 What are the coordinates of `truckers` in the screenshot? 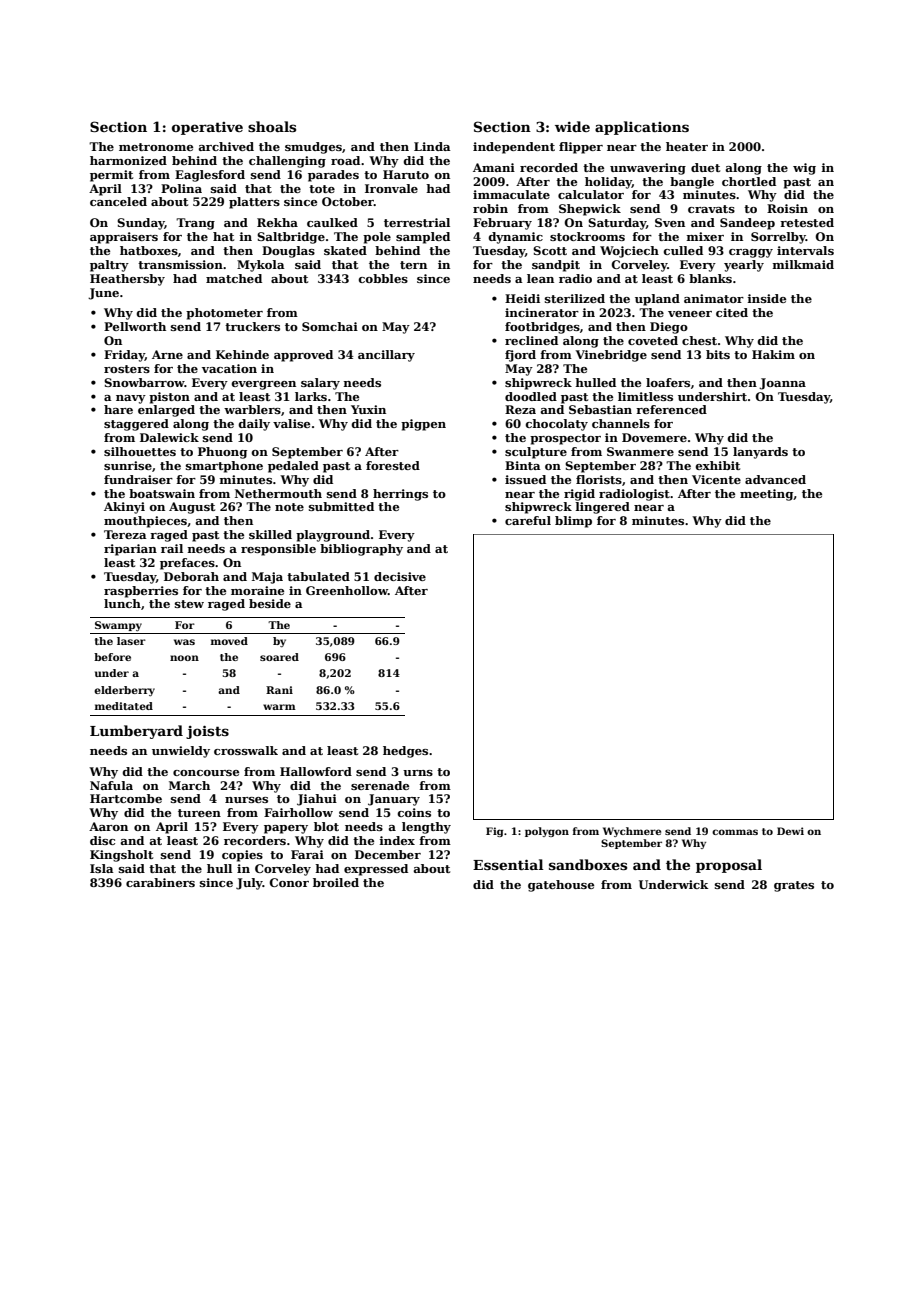 It's located at (252, 326).
